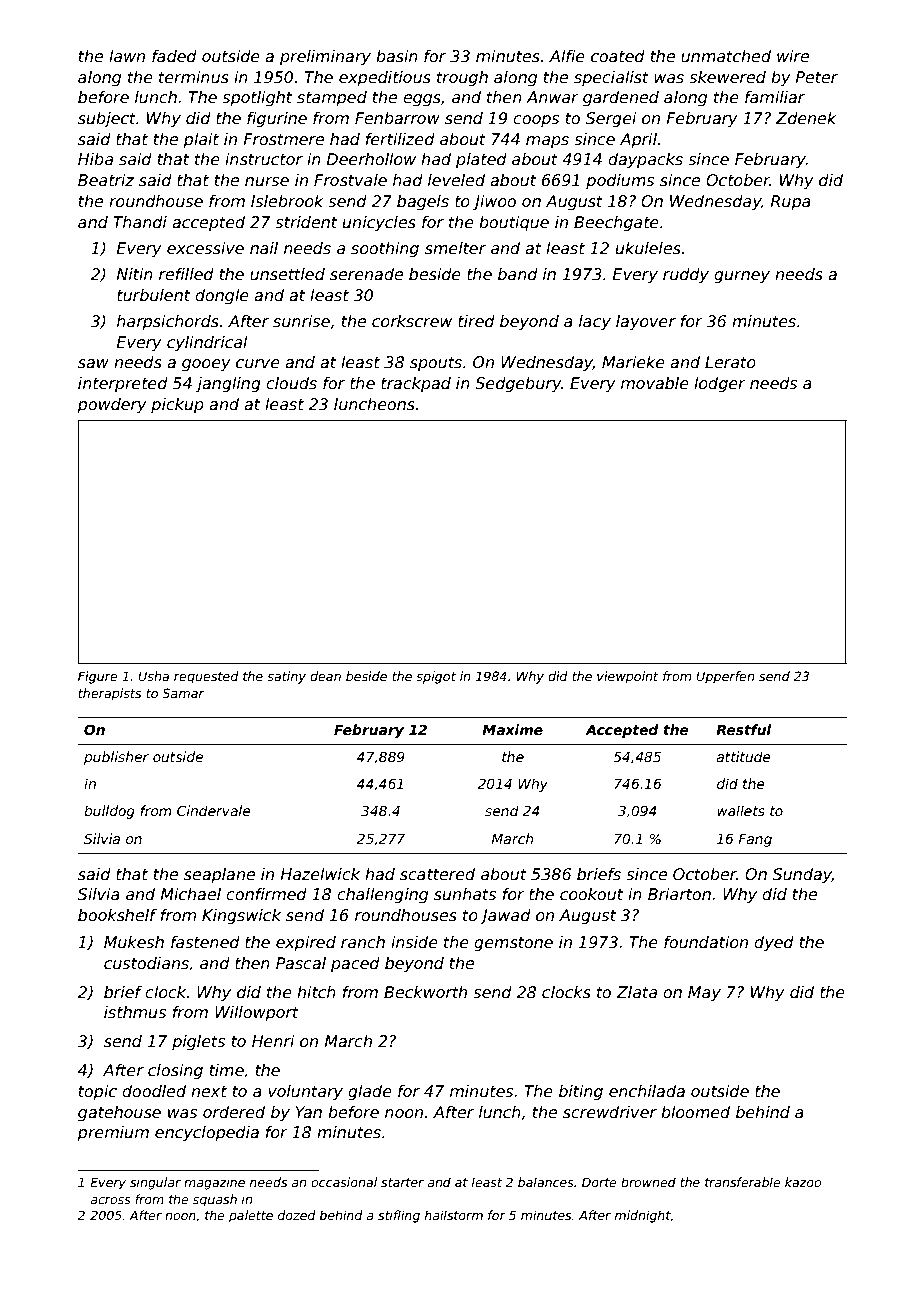 This screenshot has width=924, height=1308. What do you see at coordinates (416, 384) in the screenshot?
I see `trackpad` at bounding box center [416, 384].
